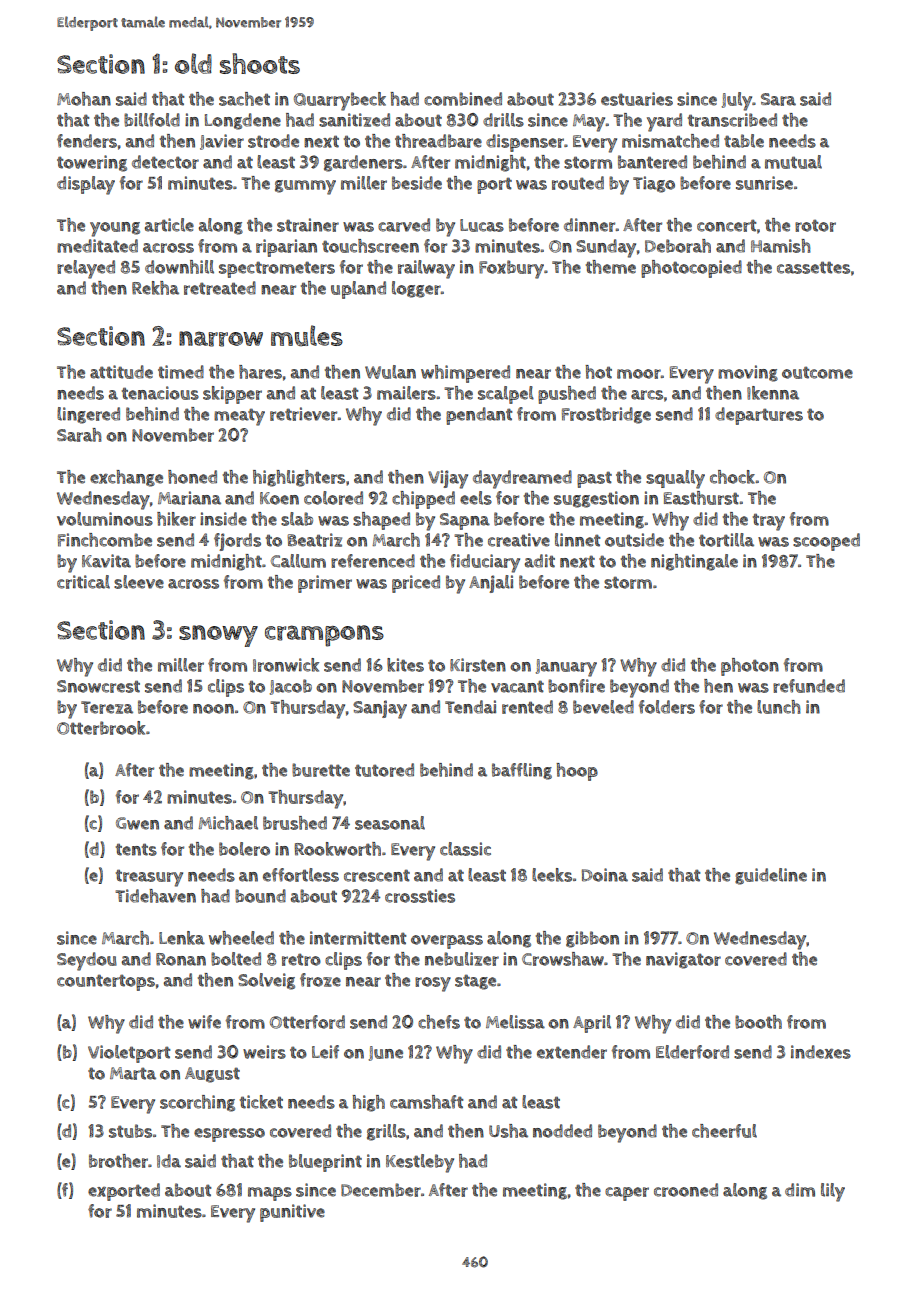  What do you see at coordinates (826, 542) in the screenshot?
I see `scooped` at bounding box center [826, 542].
